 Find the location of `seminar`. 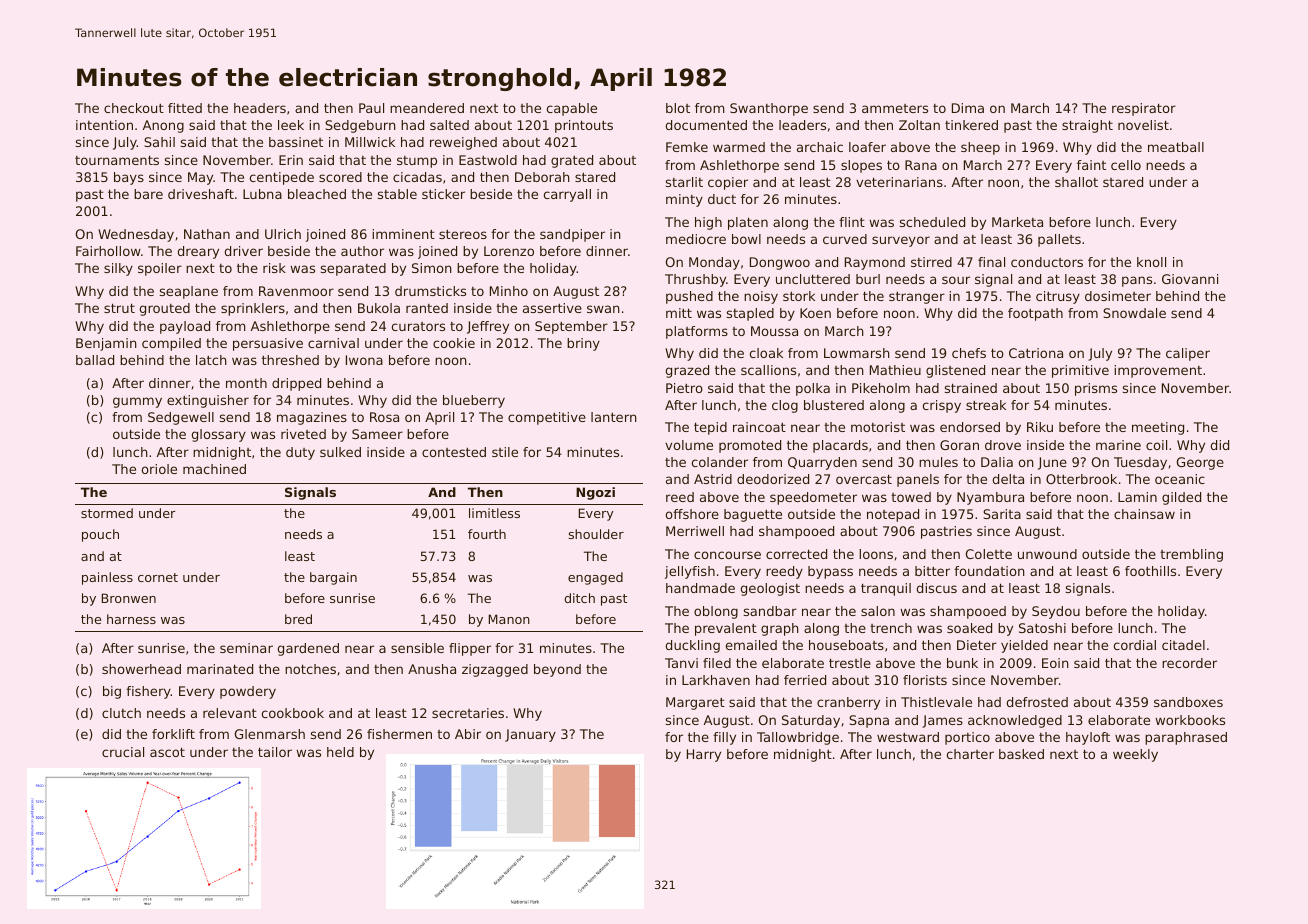

seminar is located at coordinates (246, 648).
